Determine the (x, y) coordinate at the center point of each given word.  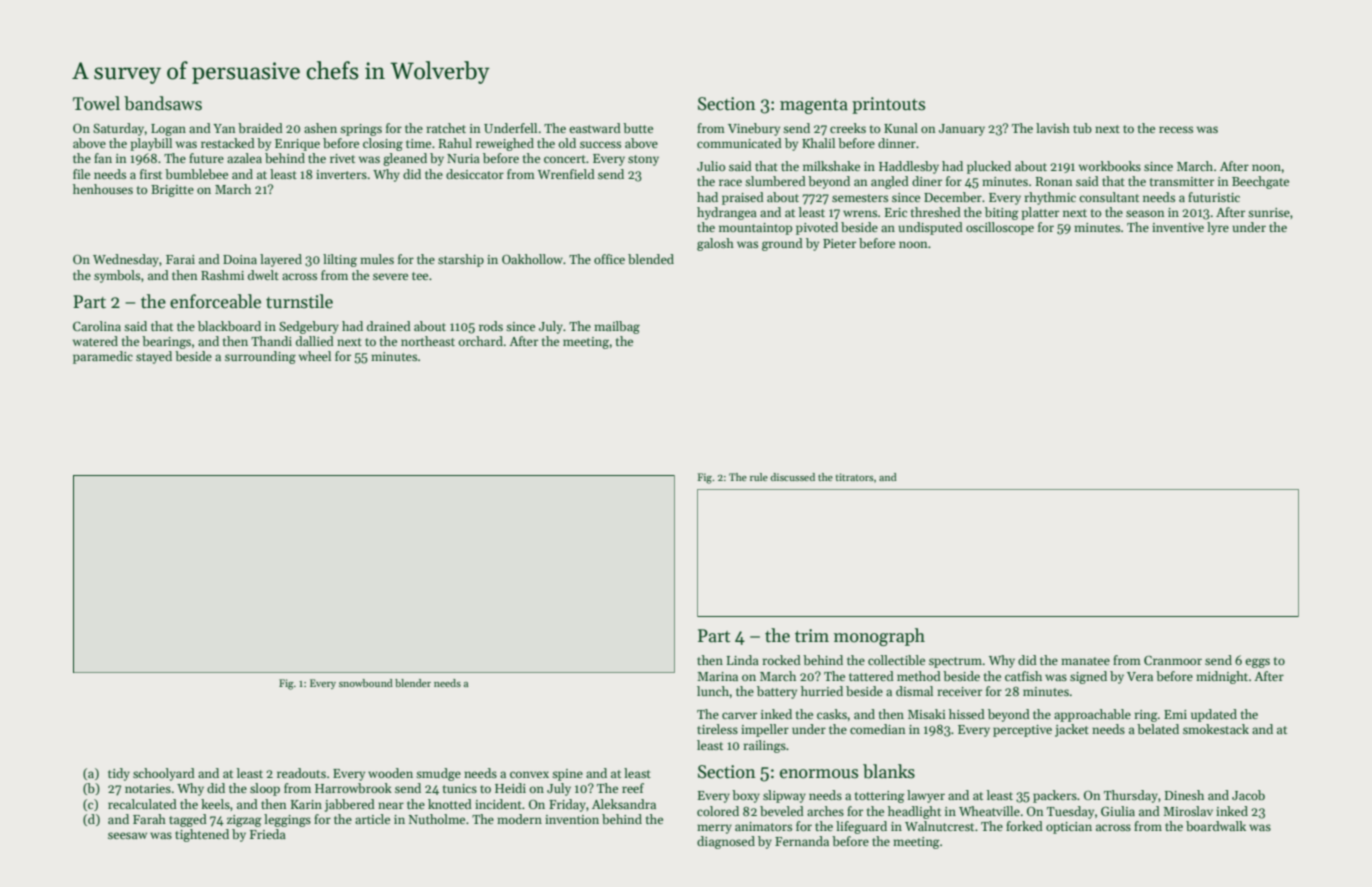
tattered (871, 676)
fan (103, 158)
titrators (855, 477)
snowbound (366, 683)
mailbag (617, 327)
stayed (154, 357)
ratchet (446, 128)
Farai (180, 259)
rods (491, 326)
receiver (959, 691)
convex (529, 774)
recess (1176, 129)
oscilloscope (1000, 228)
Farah (149, 819)
